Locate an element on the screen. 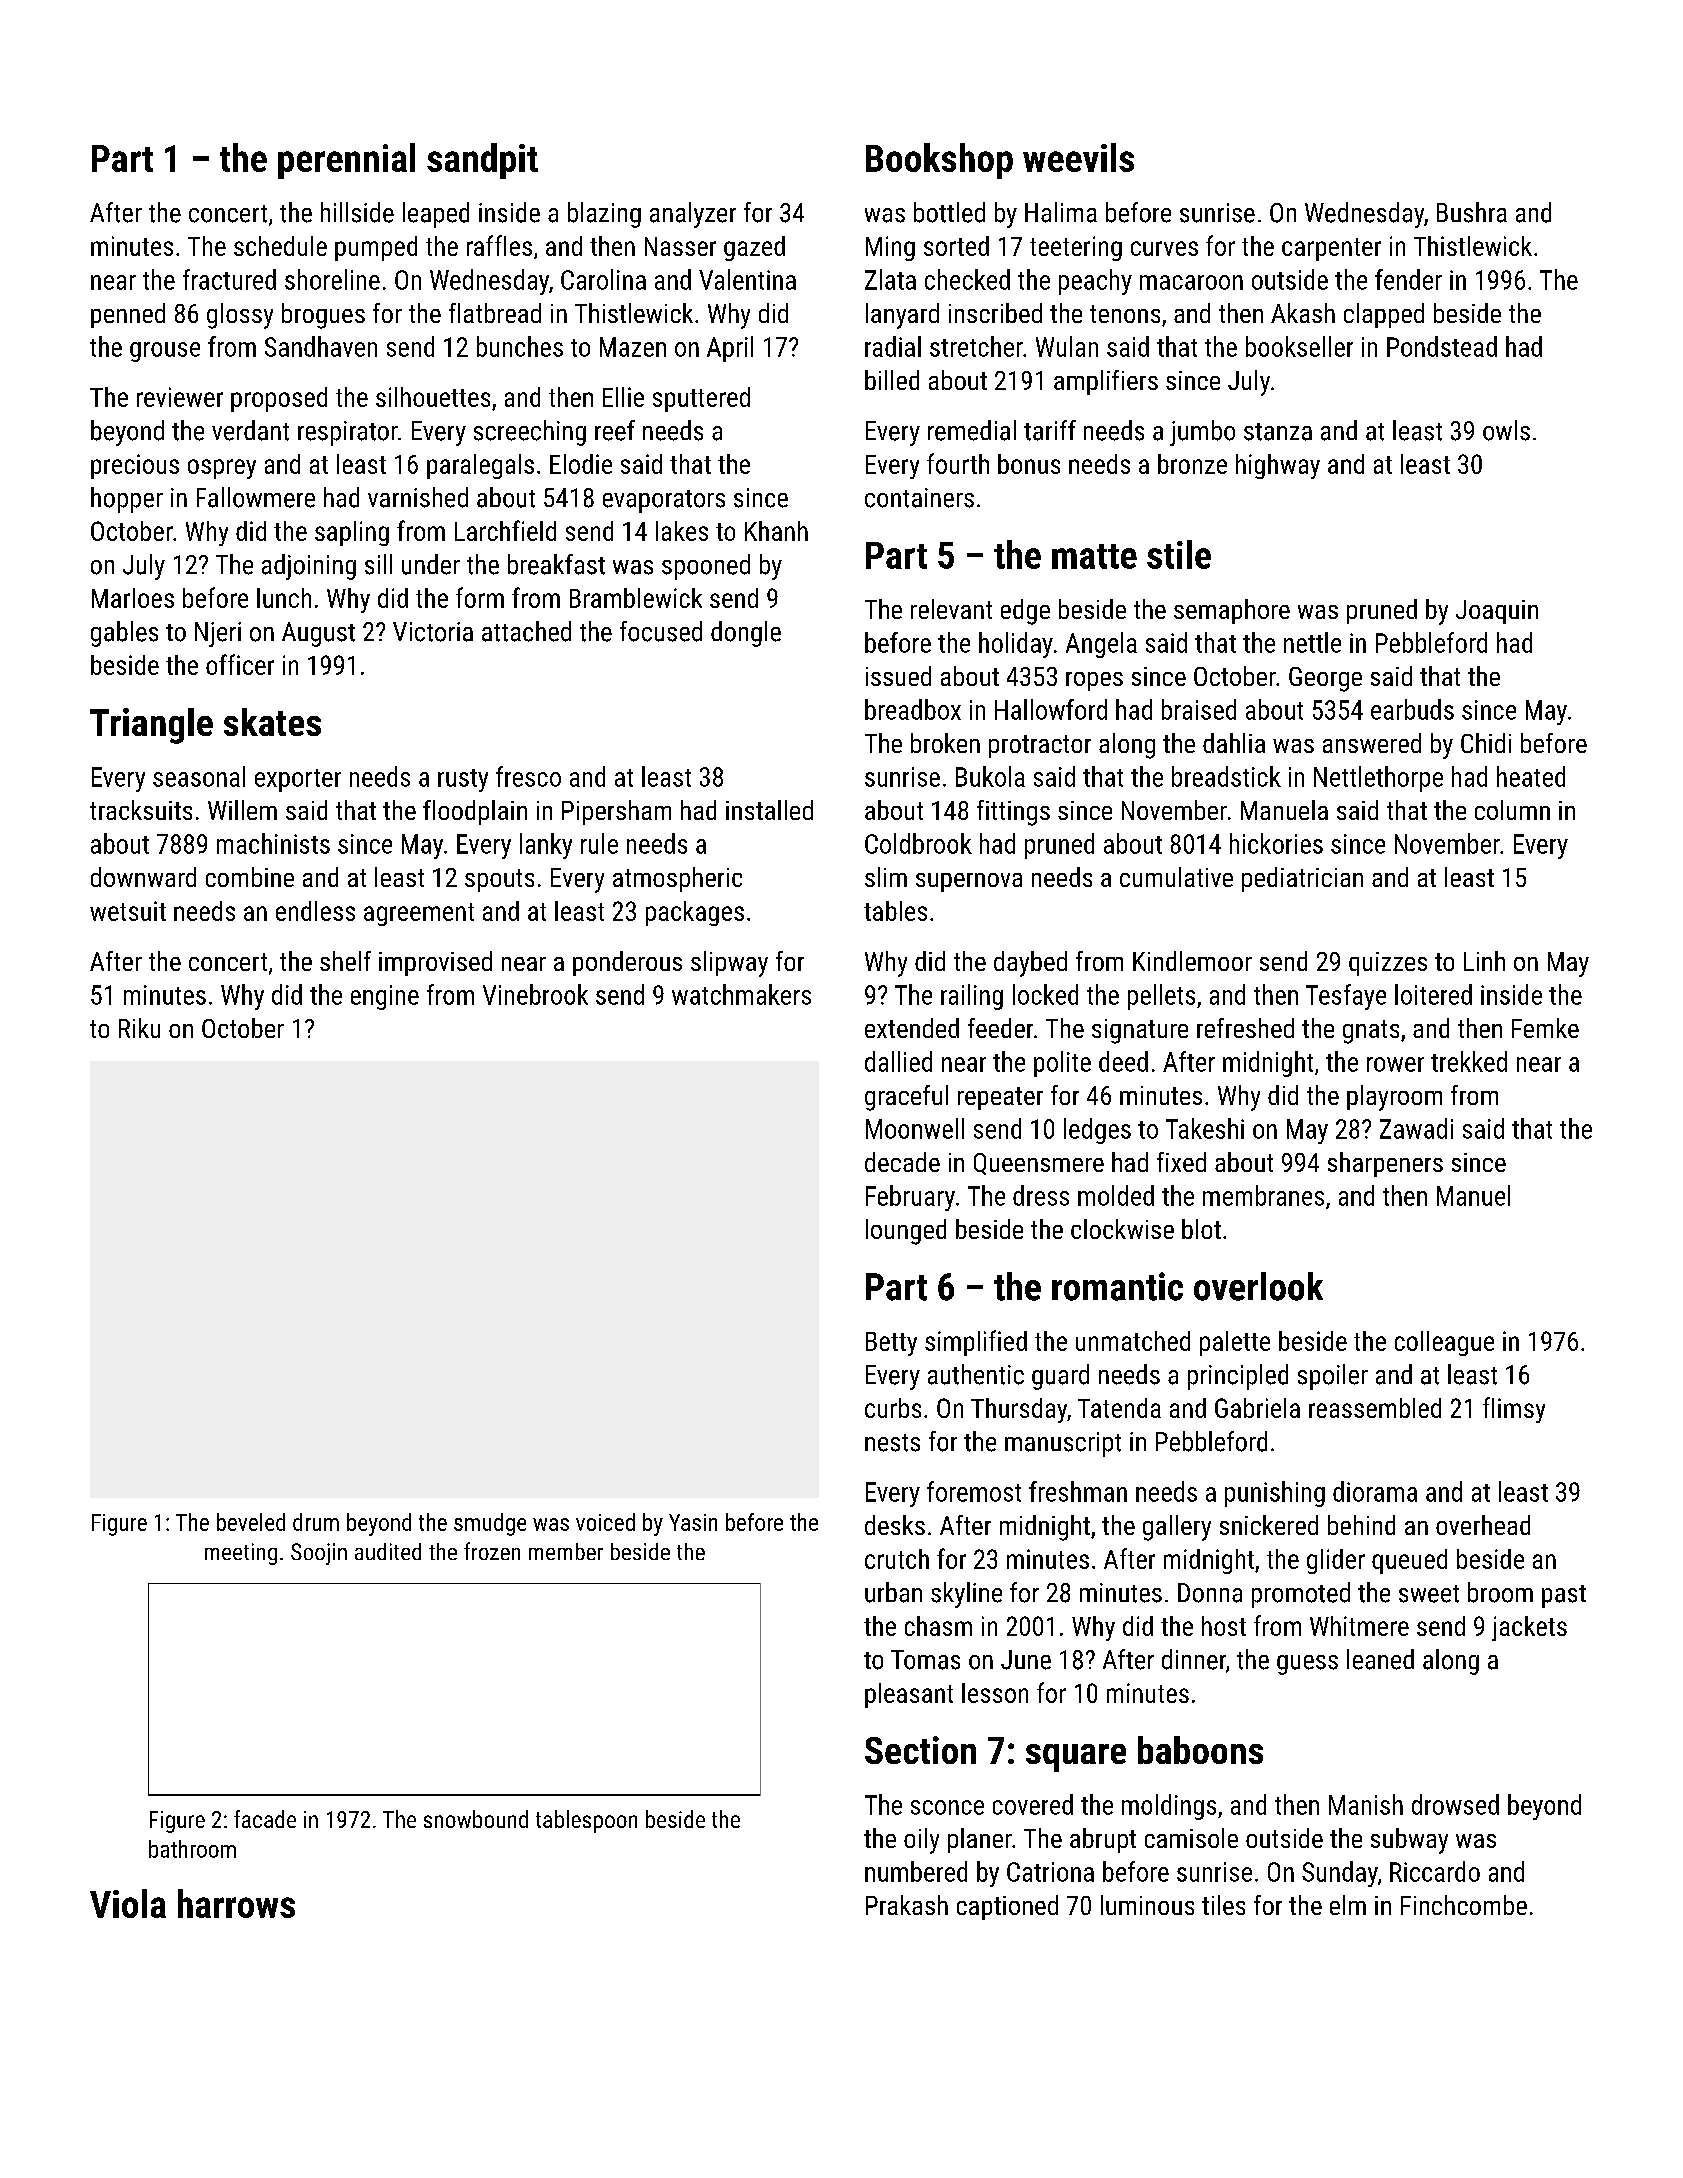 The width and height of the screenshot is (1683, 2178). schedule is located at coordinates (280, 246).
